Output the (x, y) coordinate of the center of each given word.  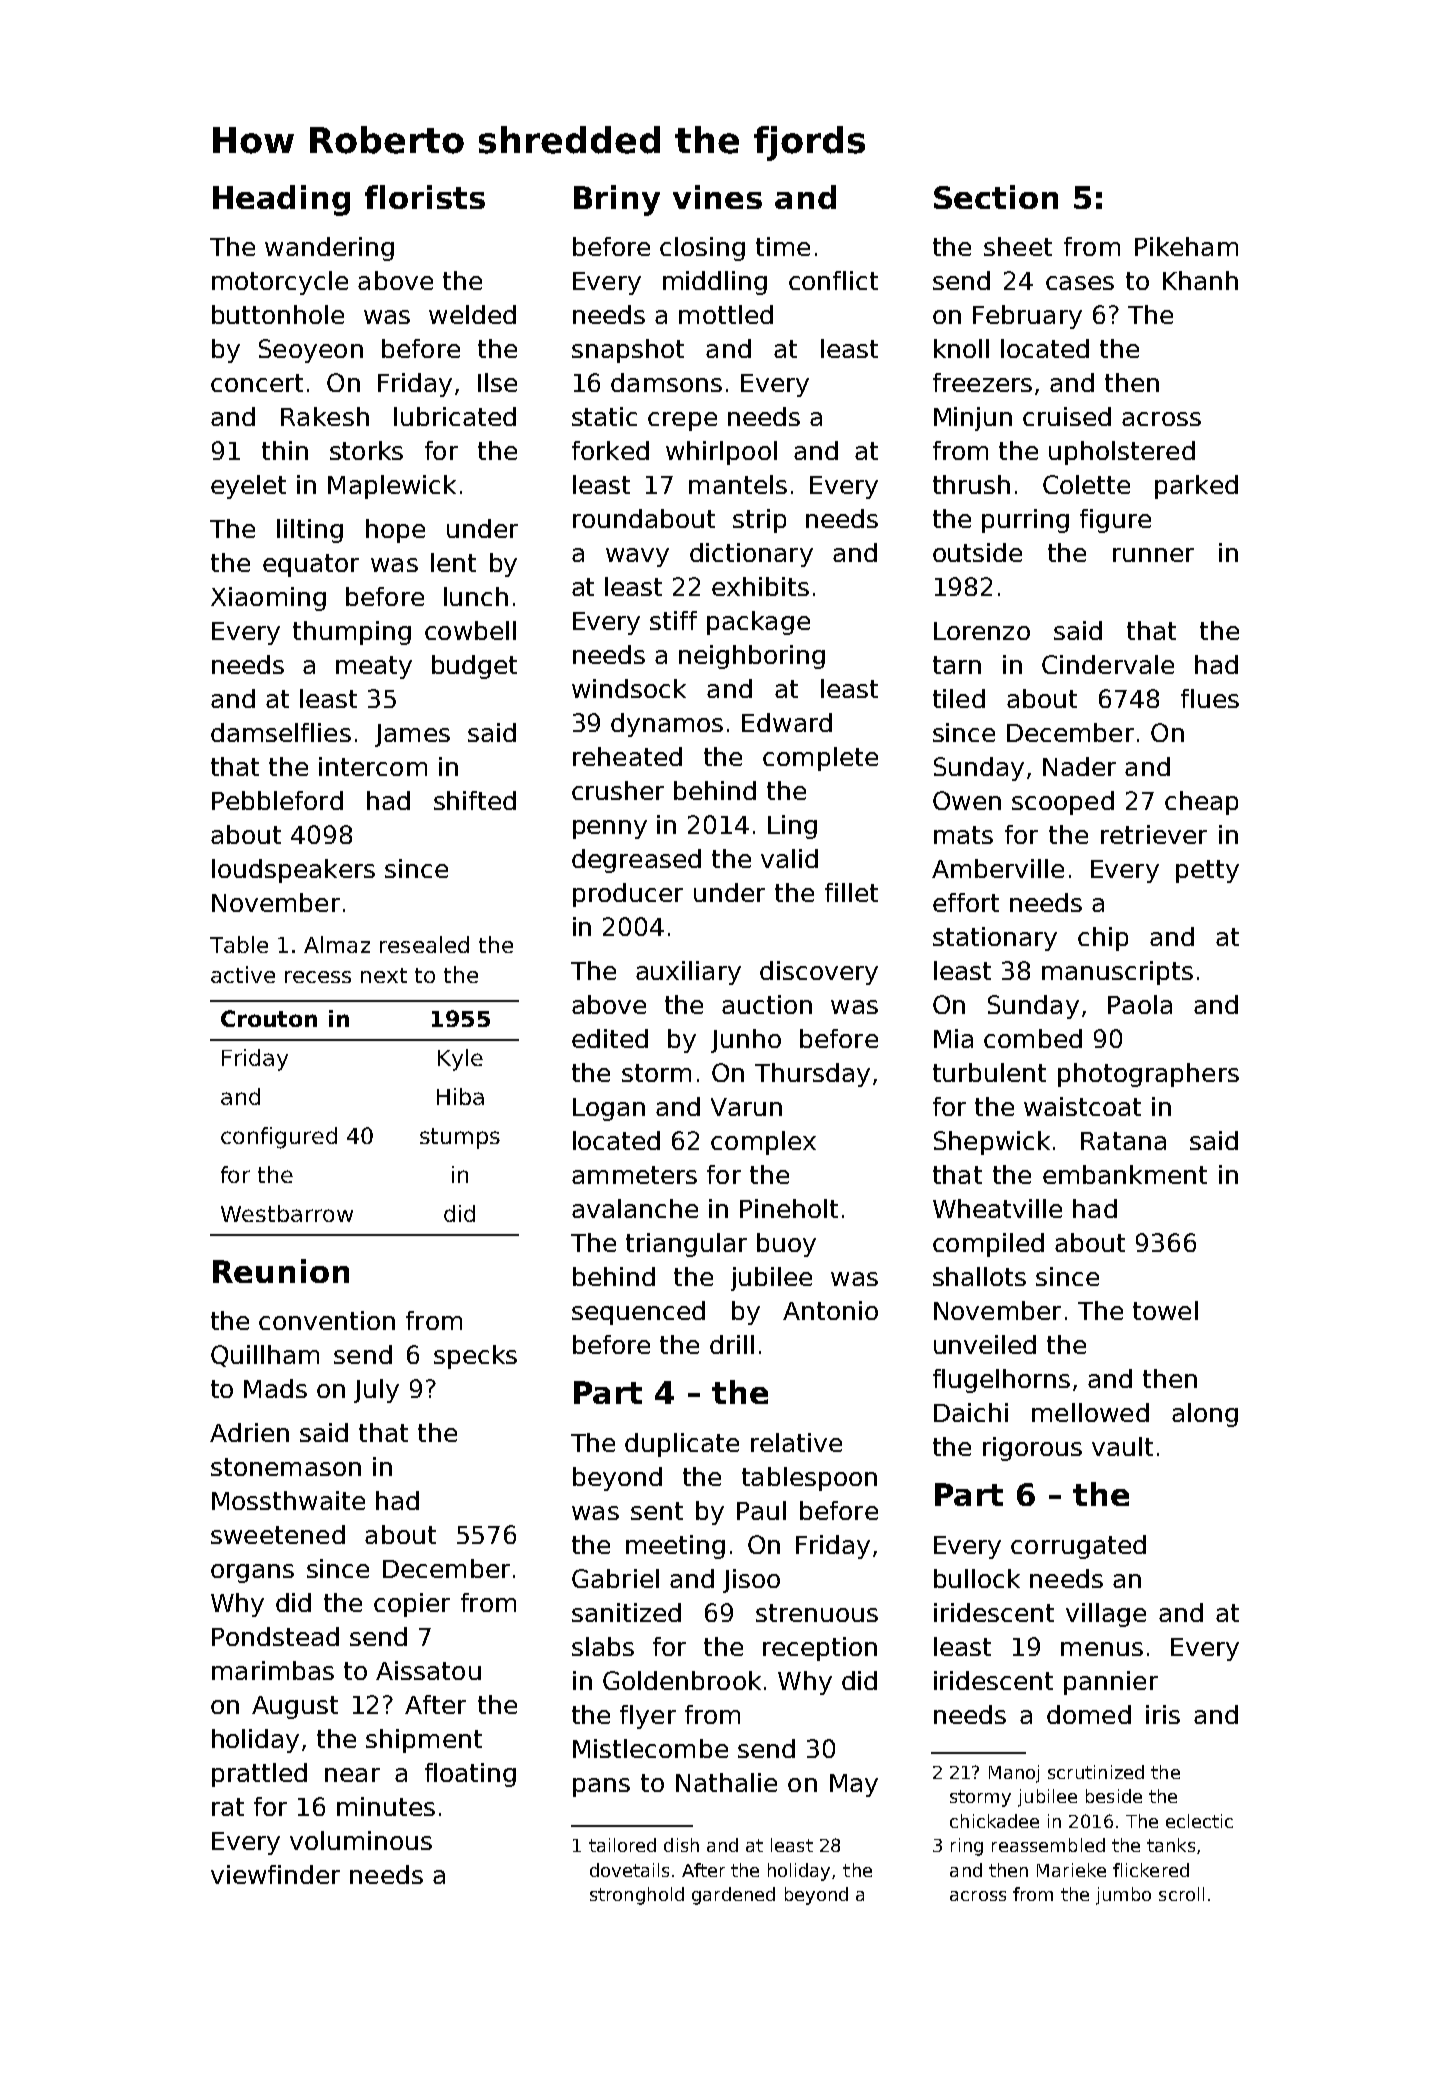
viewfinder (275, 1874)
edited (610, 1038)
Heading (281, 200)
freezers (982, 382)
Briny (617, 200)
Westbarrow (287, 1213)
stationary (995, 939)
